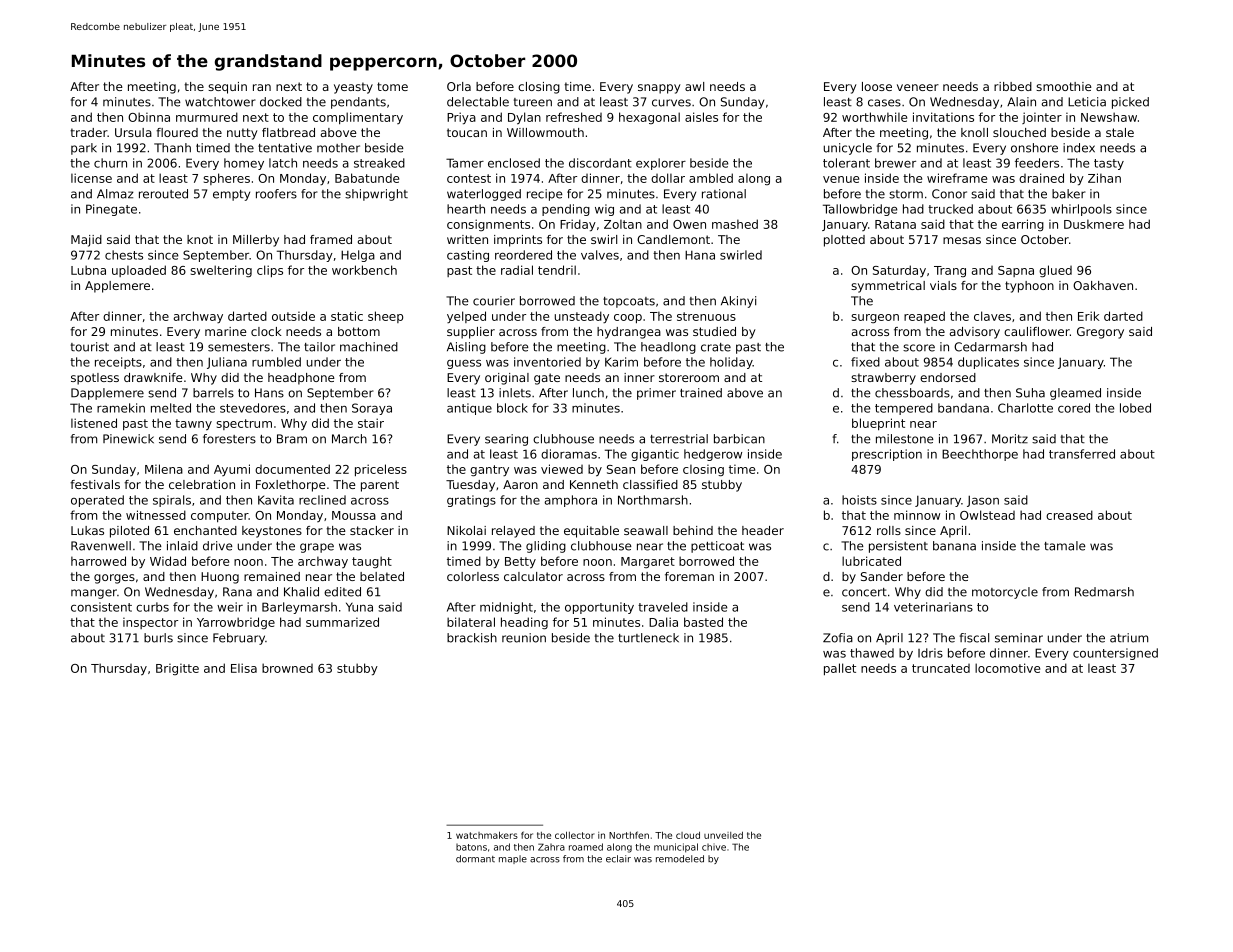 The image size is (1233, 952). What do you see at coordinates (121, 408) in the screenshot?
I see `ramekin` at bounding box center [121, 408].
